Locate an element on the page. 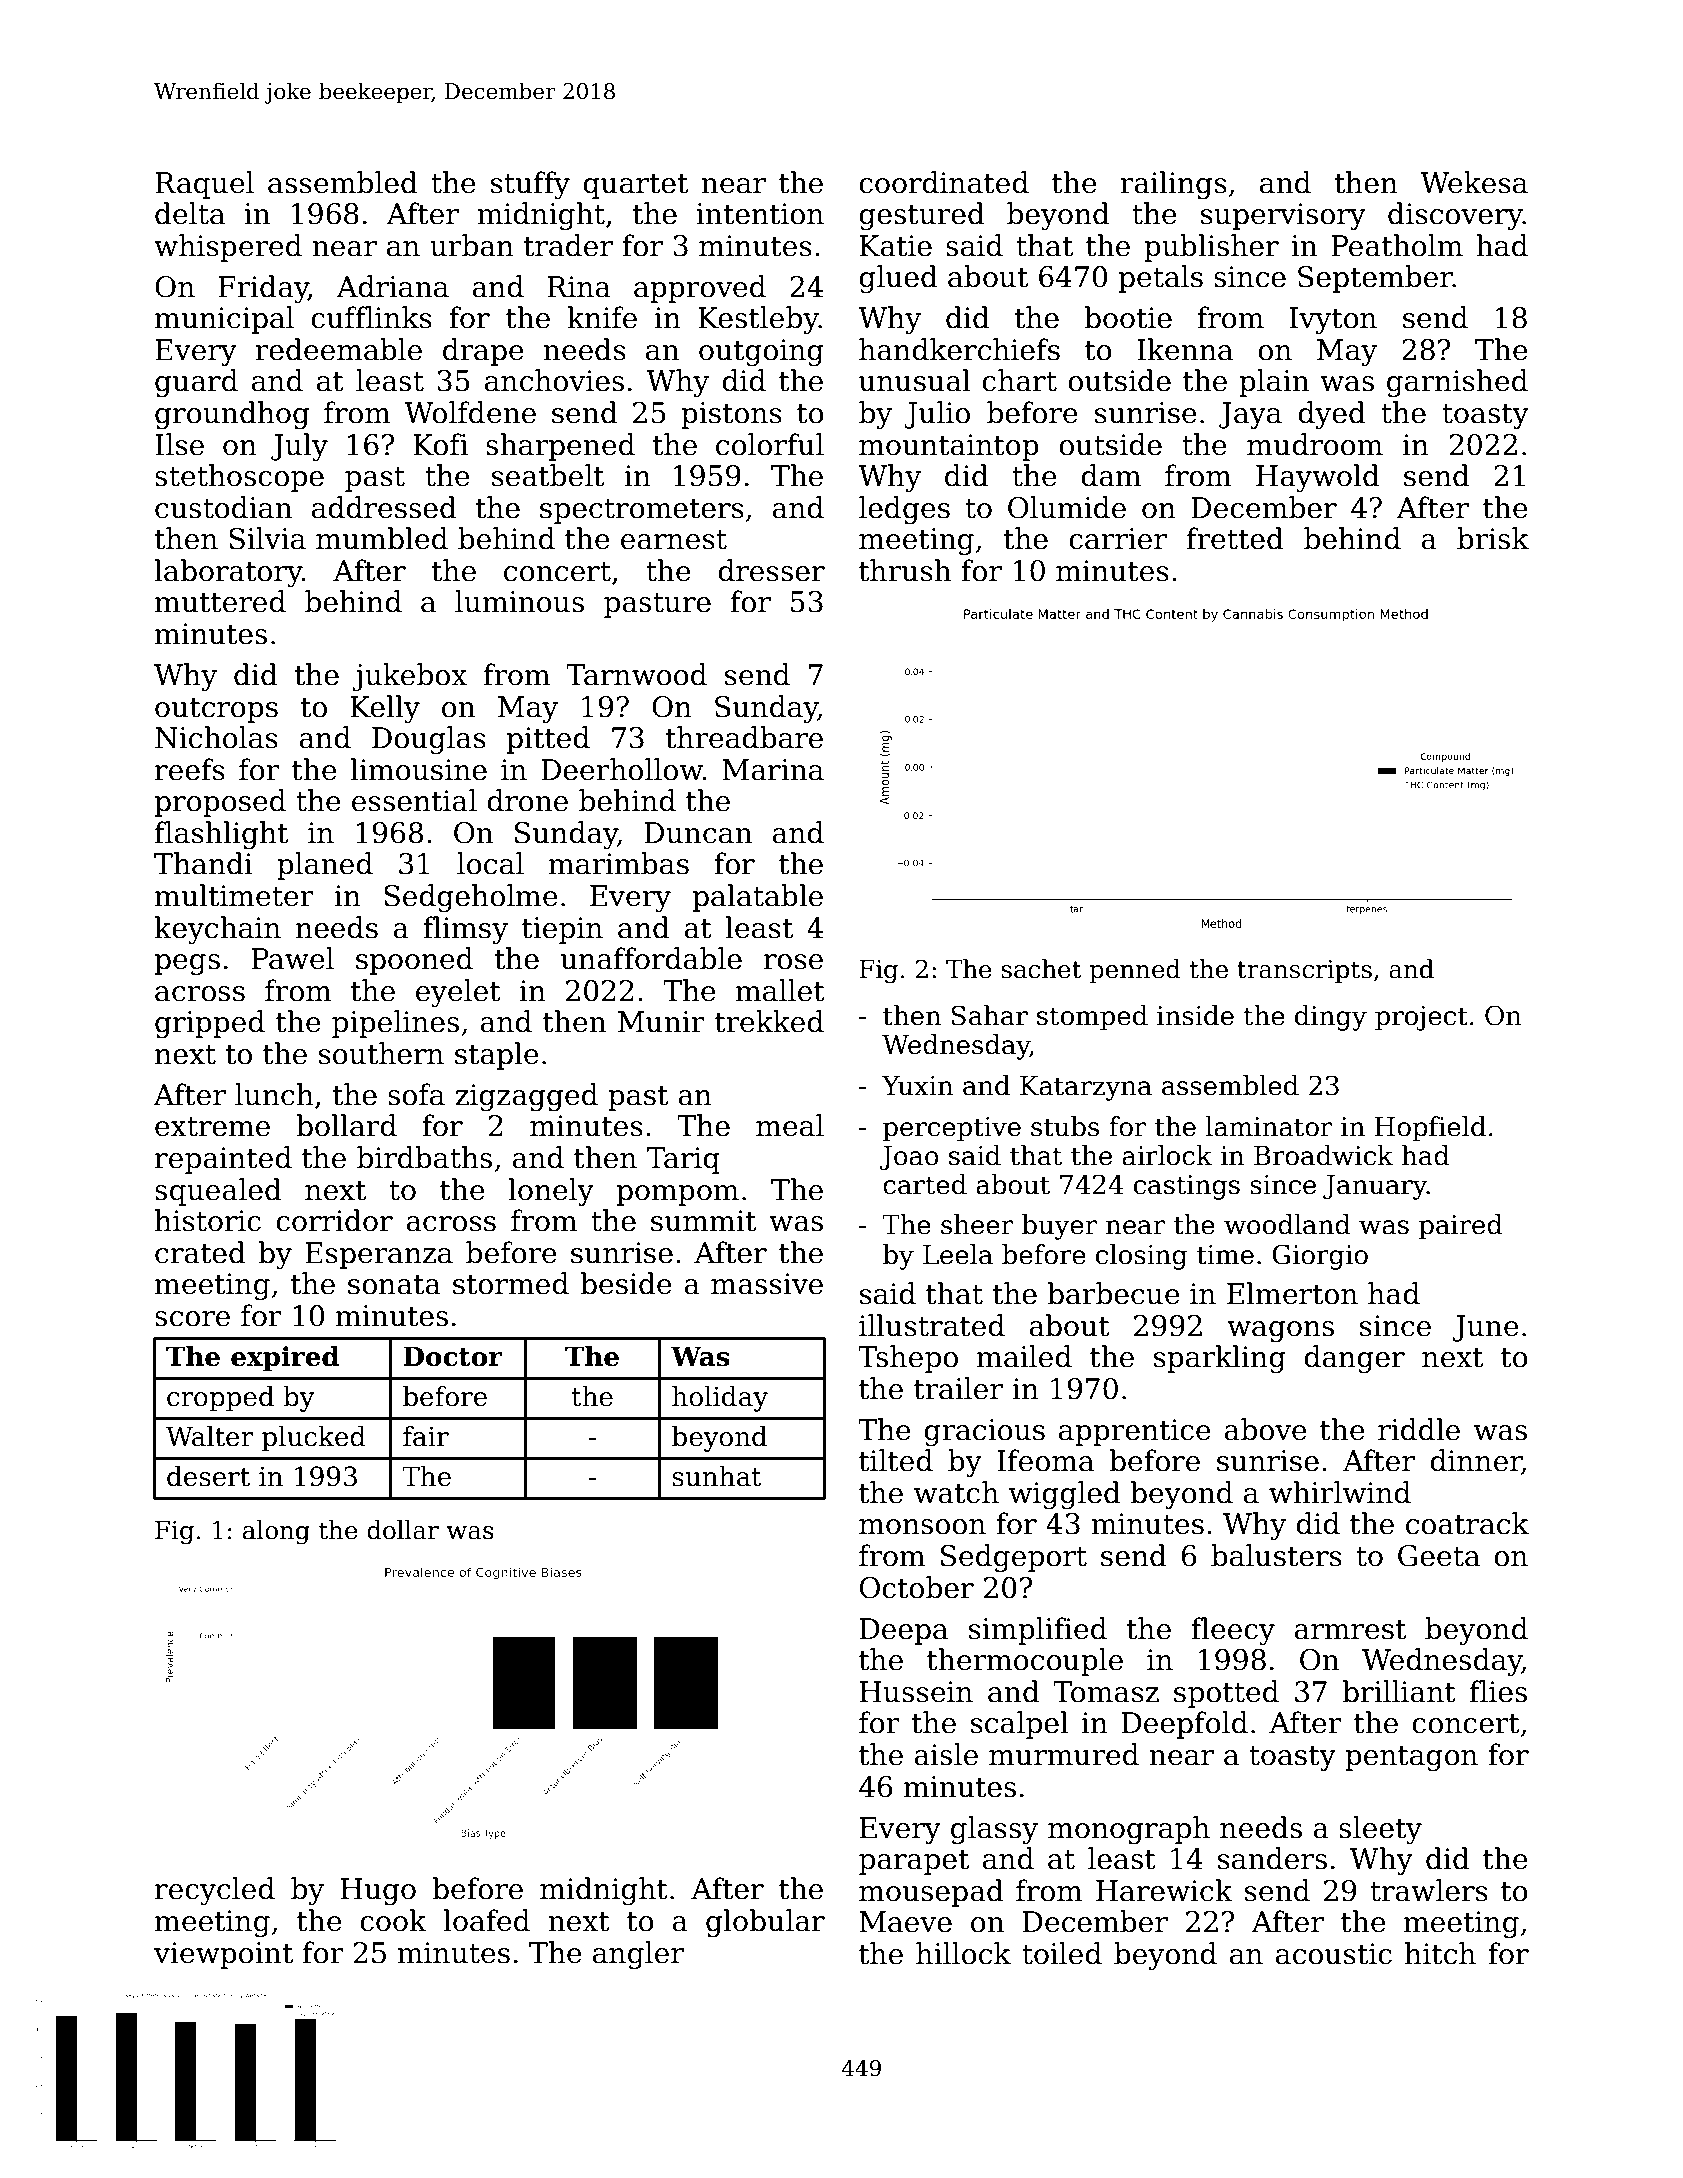 The width and height of the image is (1683, 2178). barbecue is located at coordinates (1113, 1293).
